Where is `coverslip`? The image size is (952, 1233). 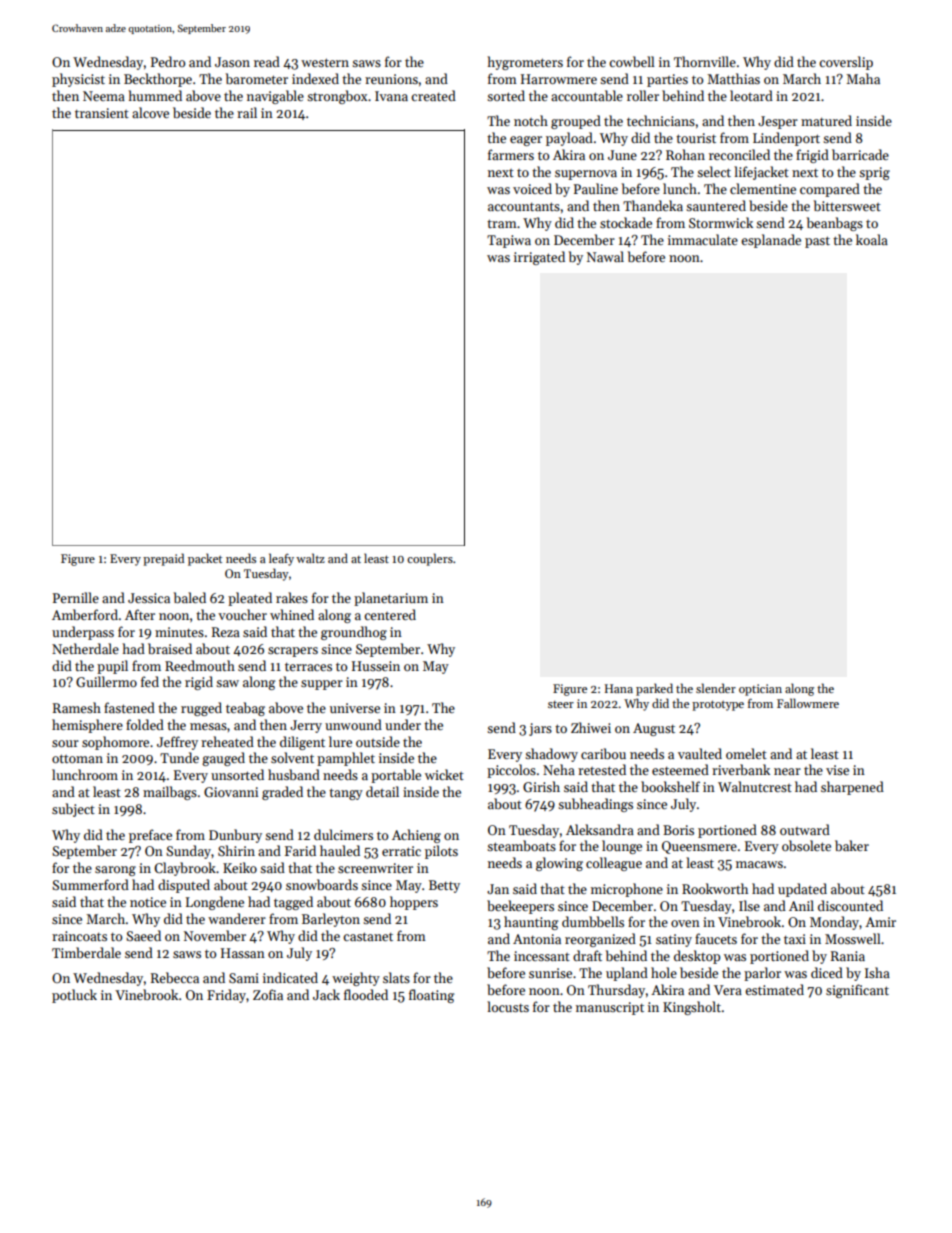
coverslip is located at coordinates (846, 63).
